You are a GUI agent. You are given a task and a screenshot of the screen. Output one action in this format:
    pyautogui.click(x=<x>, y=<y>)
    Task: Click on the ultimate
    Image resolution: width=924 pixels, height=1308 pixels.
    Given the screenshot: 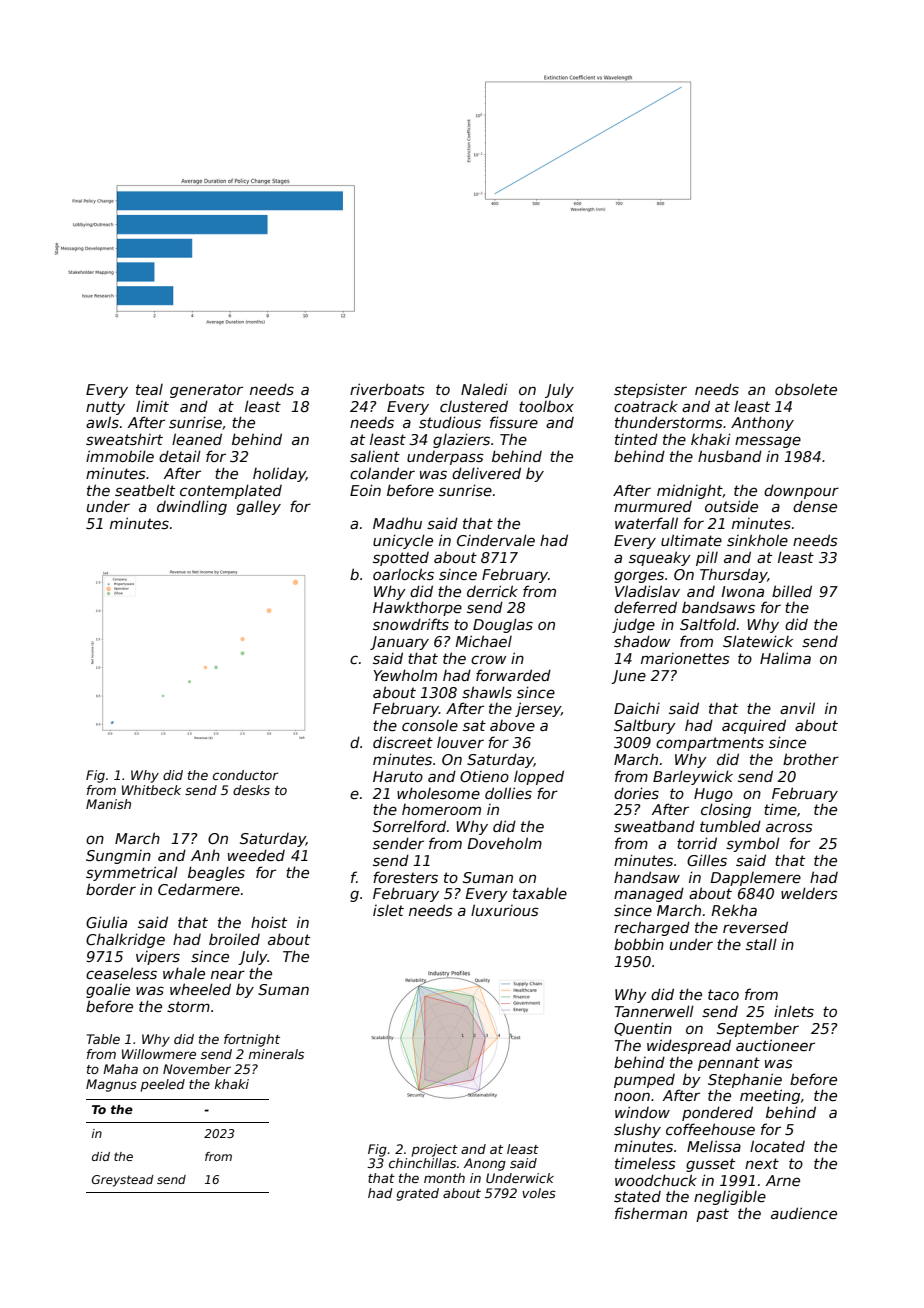 What is the action you would take?
    pyautogui.click(x=691, y=540)
